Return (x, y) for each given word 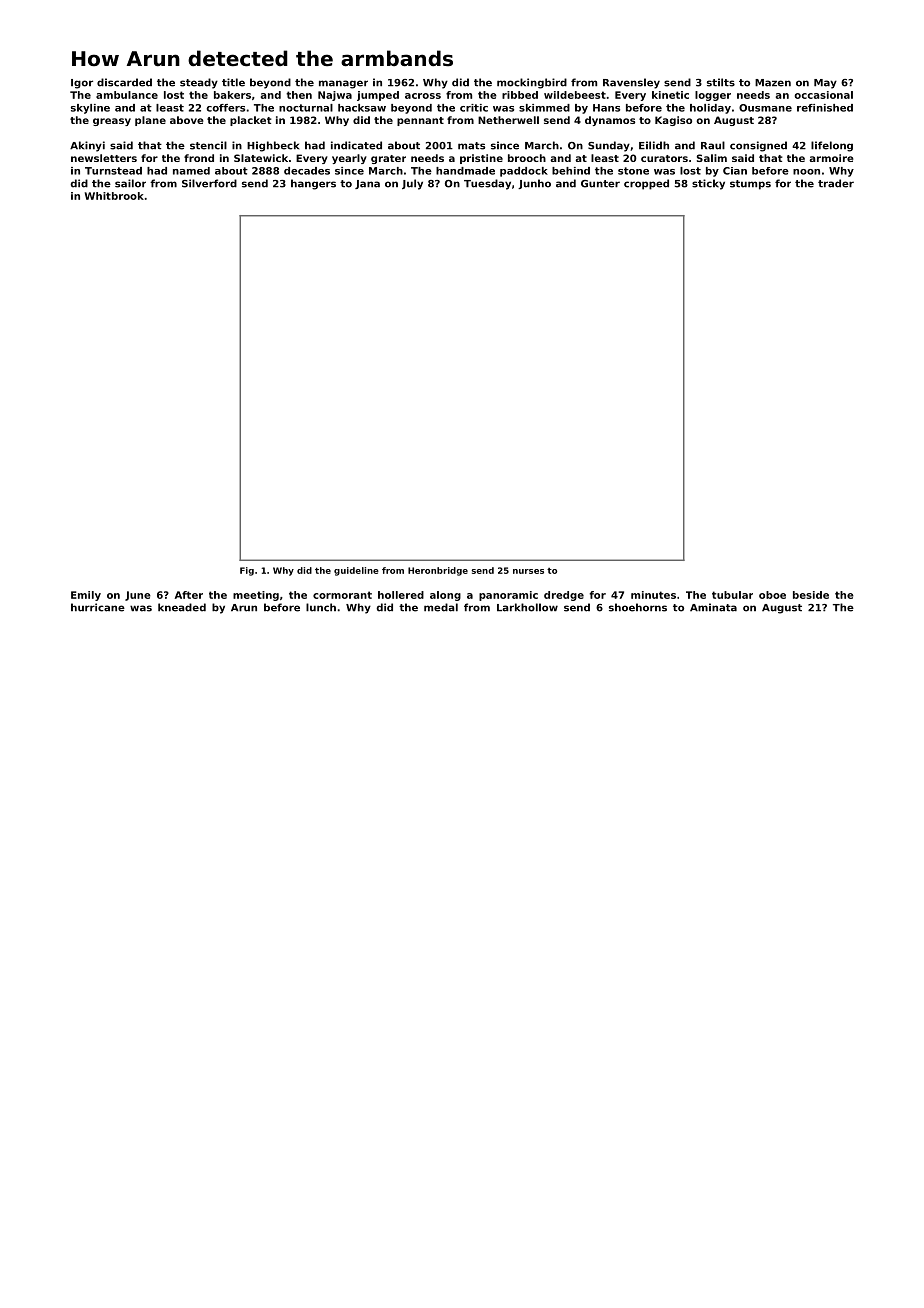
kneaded (182, 607)
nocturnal (306, 108)
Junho (534, 184)
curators (664, 158)
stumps (750, 185)
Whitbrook (114, 196)
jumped (378, 96)
